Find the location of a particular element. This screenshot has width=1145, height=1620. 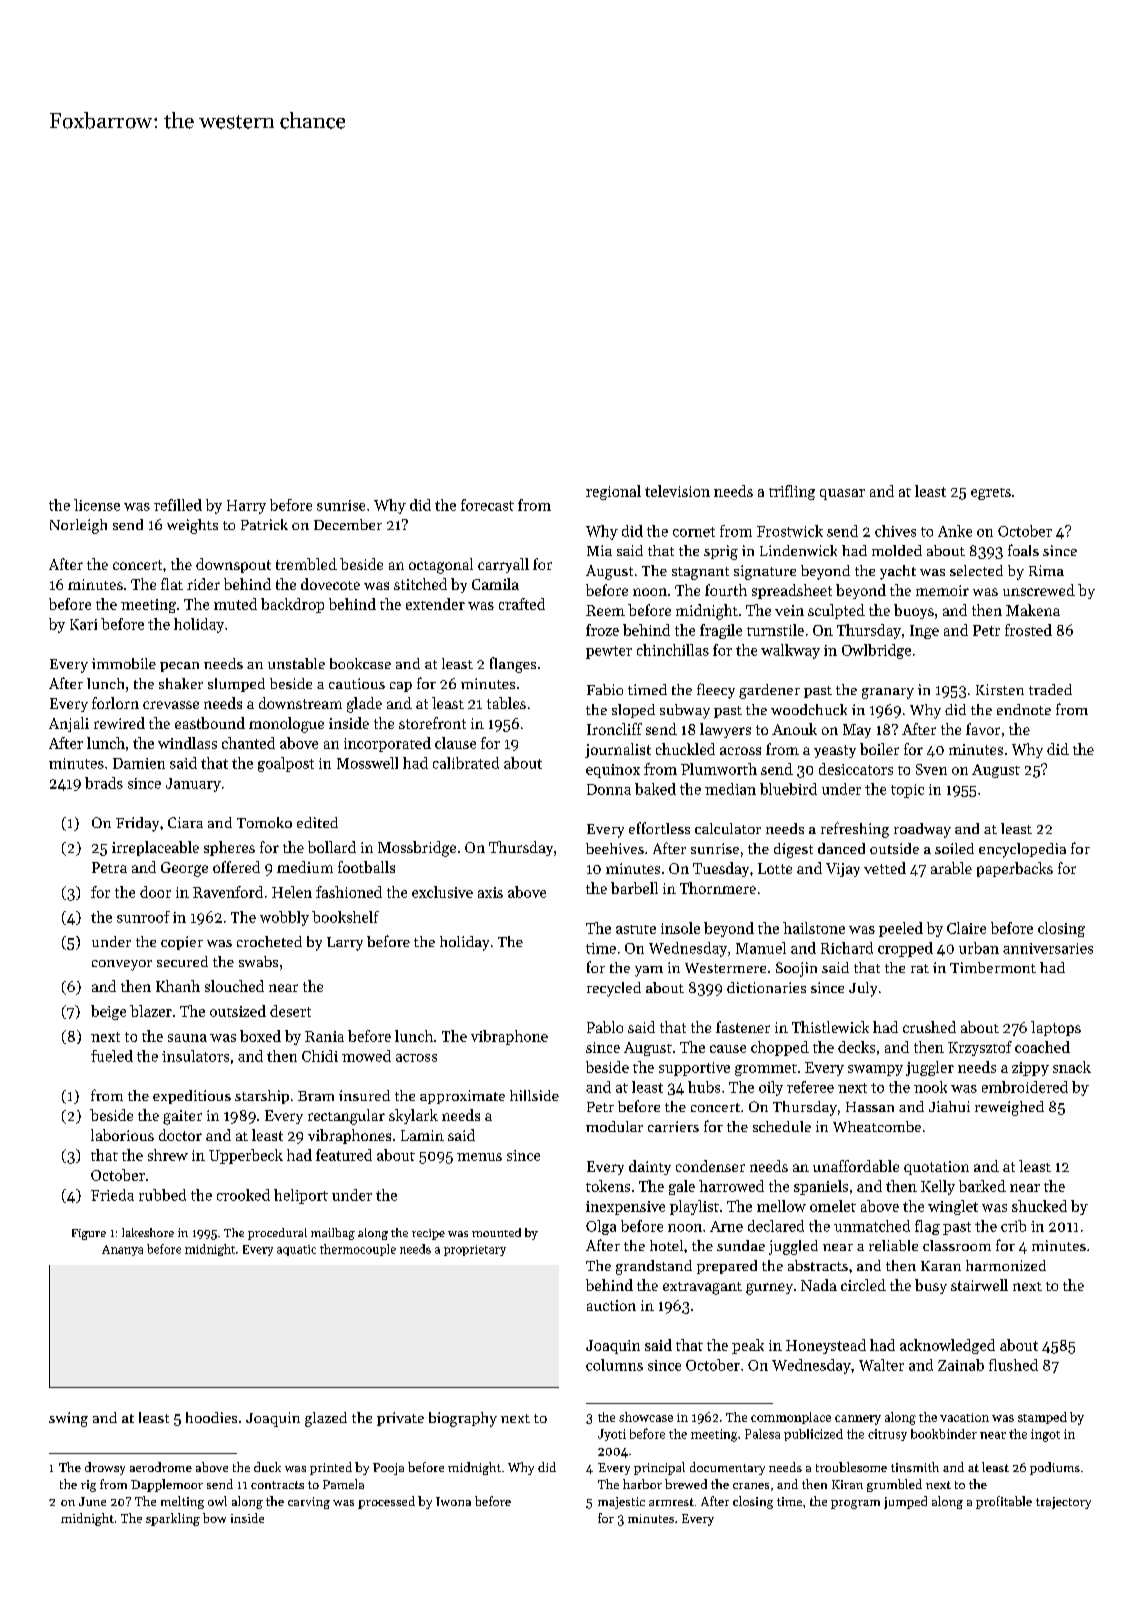

Norleigh is located at coordinates (78, 526).
